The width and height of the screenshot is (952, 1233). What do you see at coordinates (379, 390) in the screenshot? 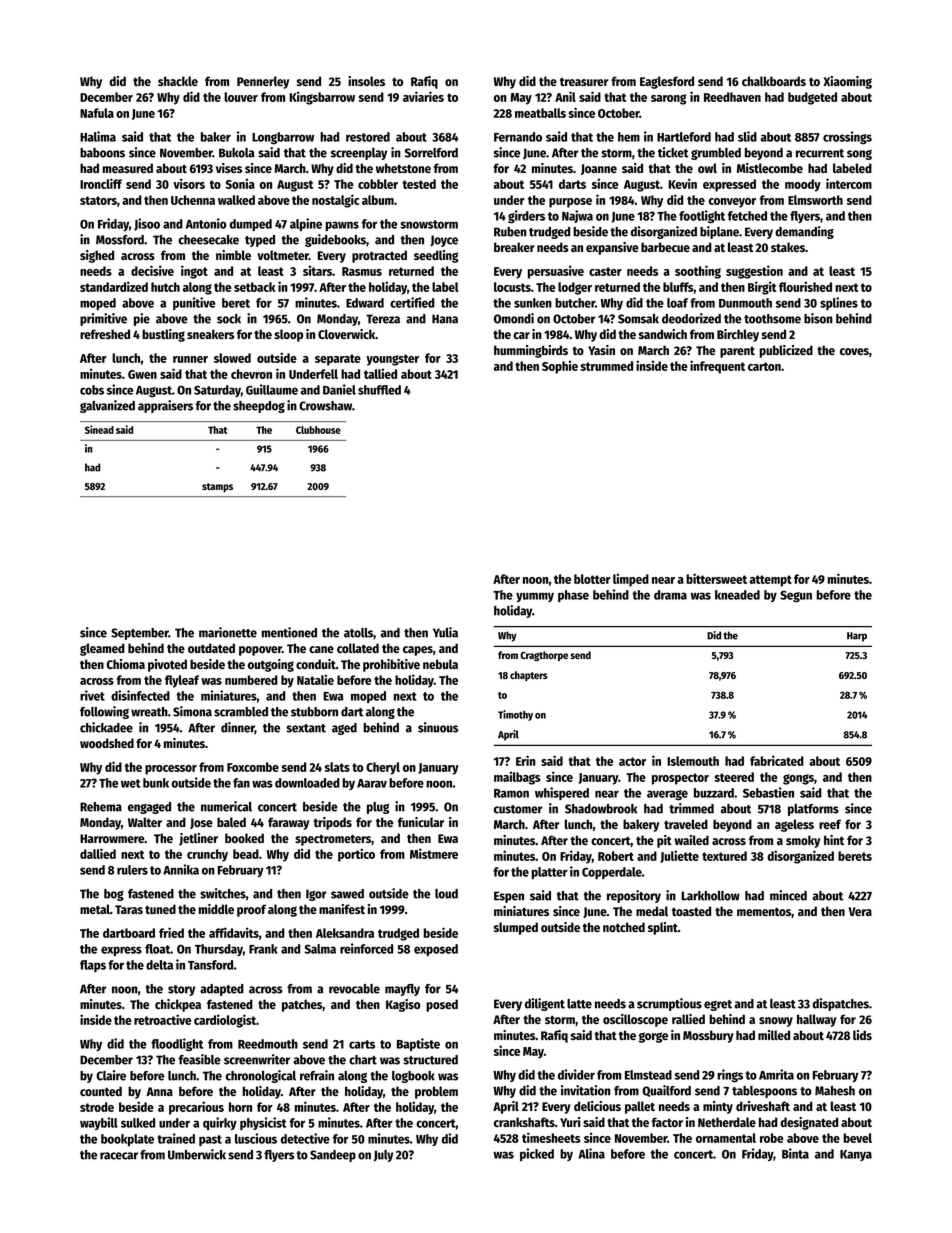
I see `shuffled` at bounding box center [379, 390].
